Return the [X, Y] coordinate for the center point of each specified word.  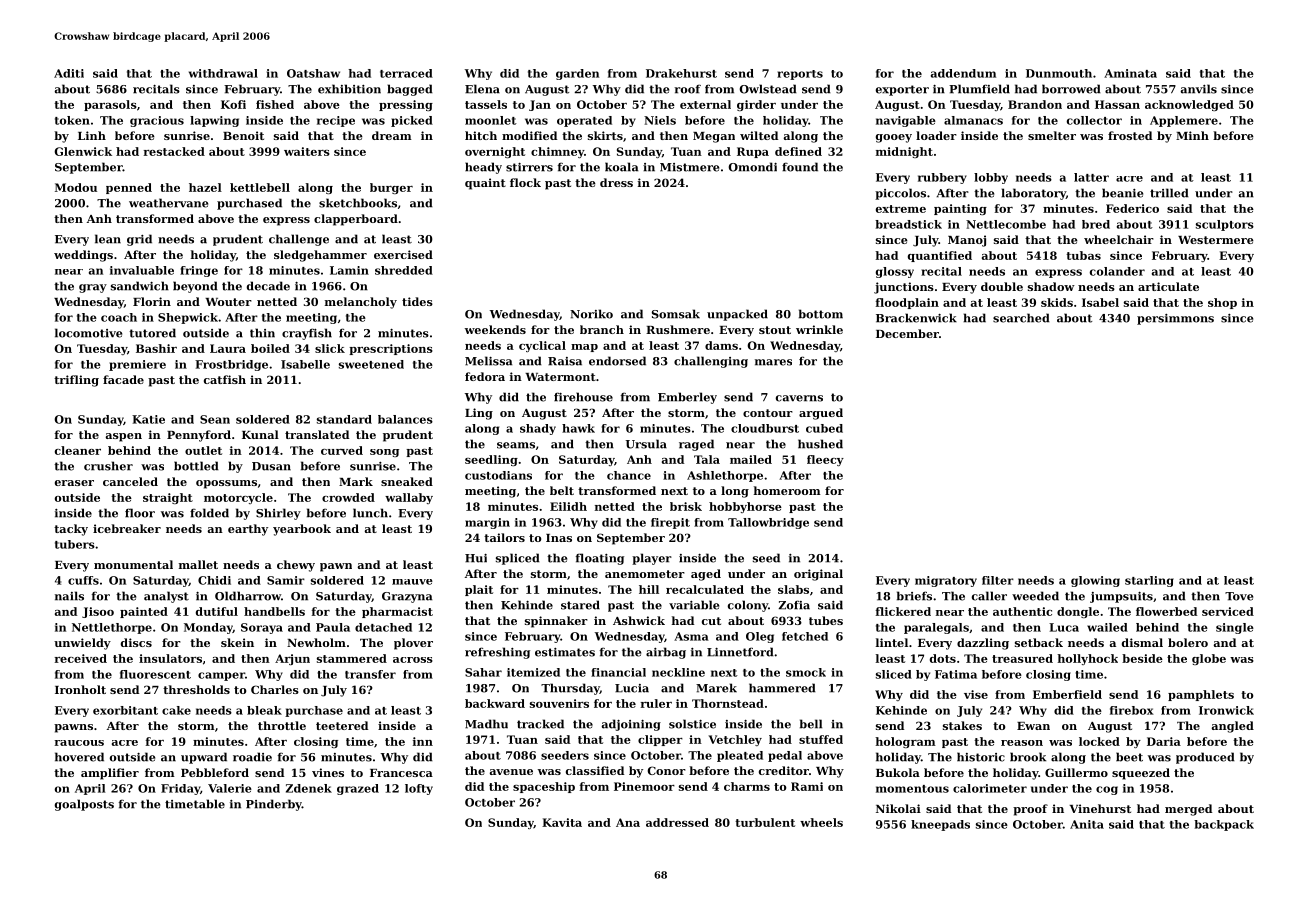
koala [621, 167]
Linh [92, 135]
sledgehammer [320, 256]
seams [516, 445]
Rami [807, 786]
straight [168, 498]
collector [1094, 120]
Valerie [230, 788]
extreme [901, 209]
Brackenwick [916, 318]
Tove [1239, 596]
